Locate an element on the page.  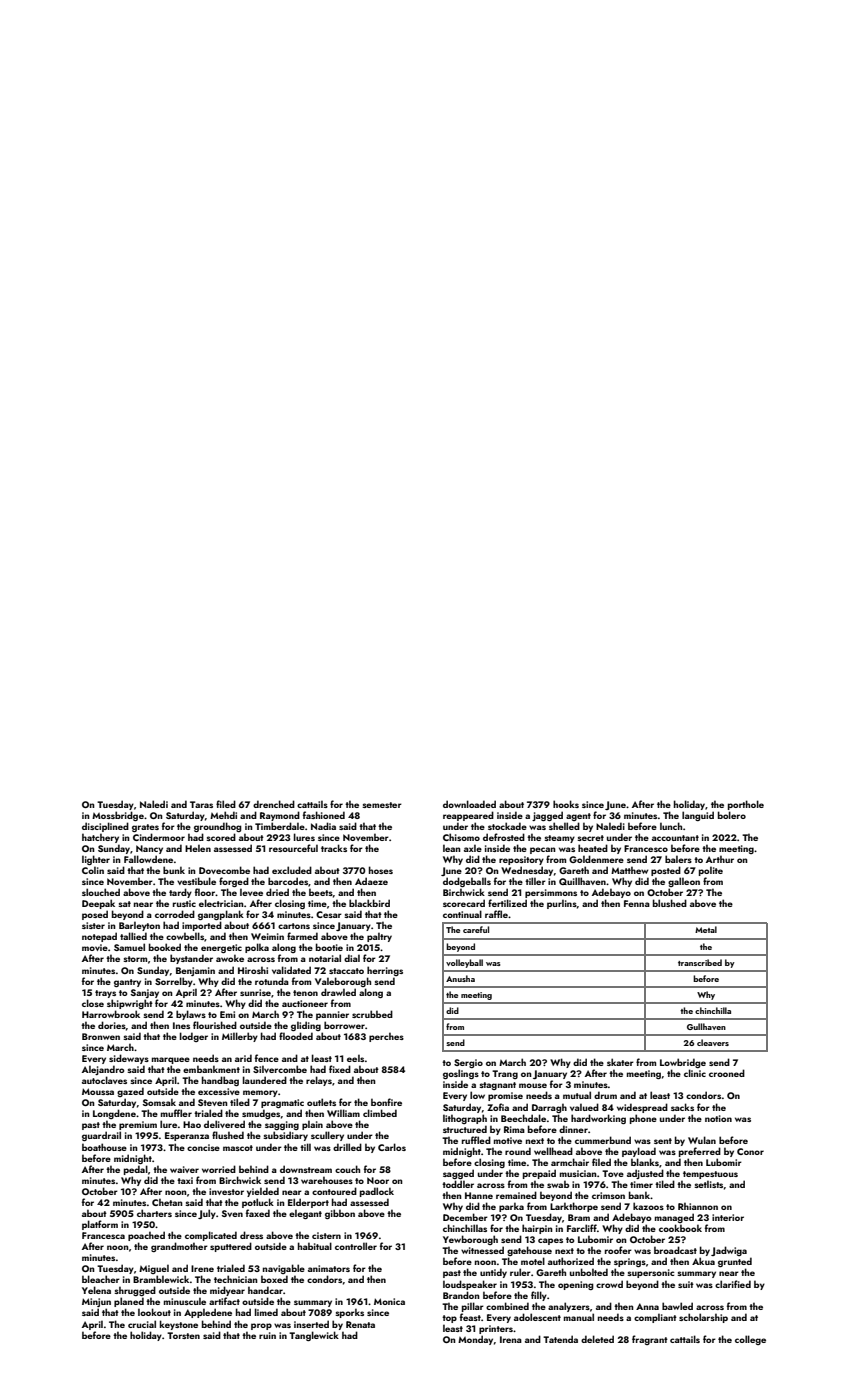
Moussa is located at coordinates (98, 1091).
